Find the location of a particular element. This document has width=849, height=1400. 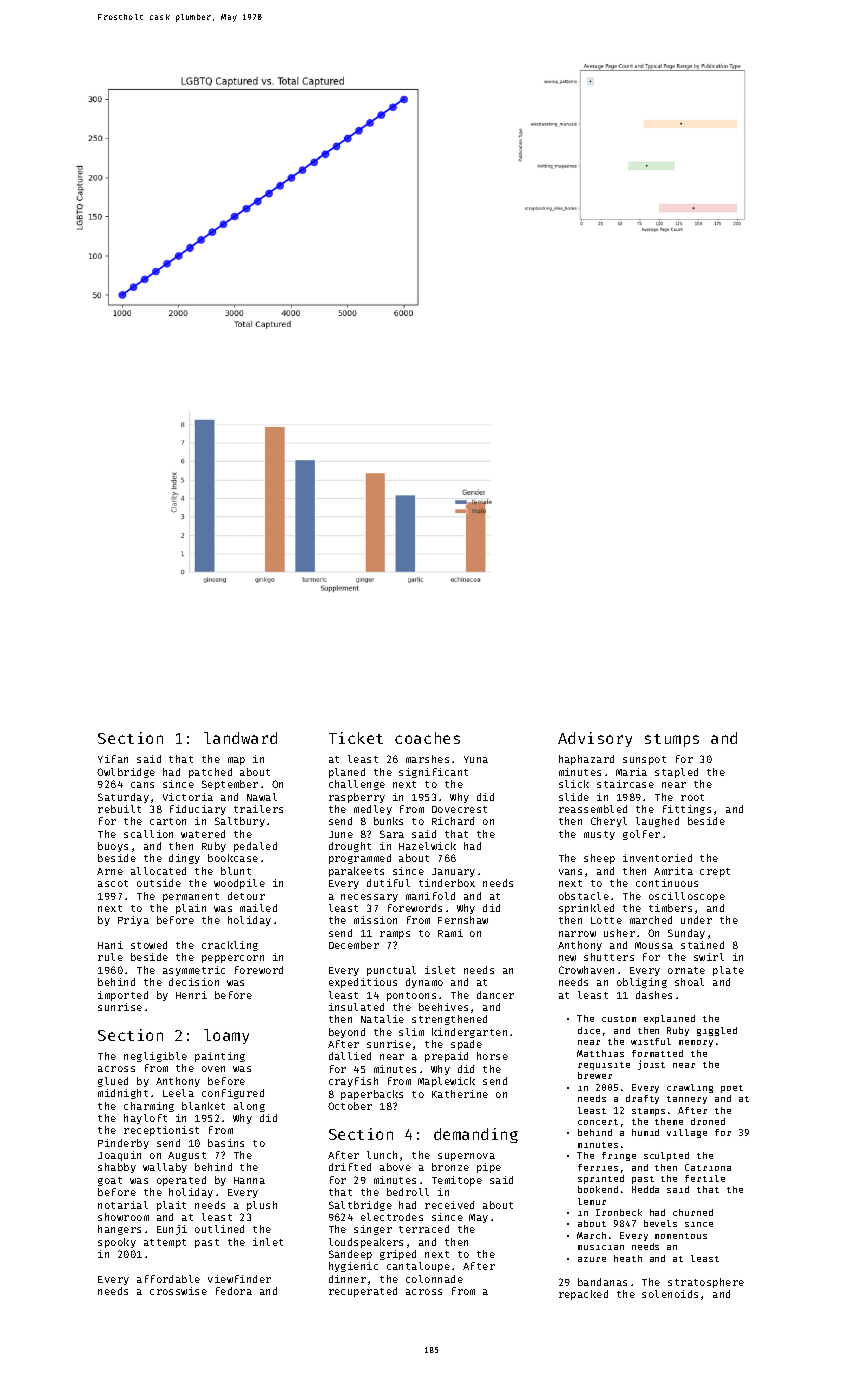

repacked is located at coordinates (583, 1295).
